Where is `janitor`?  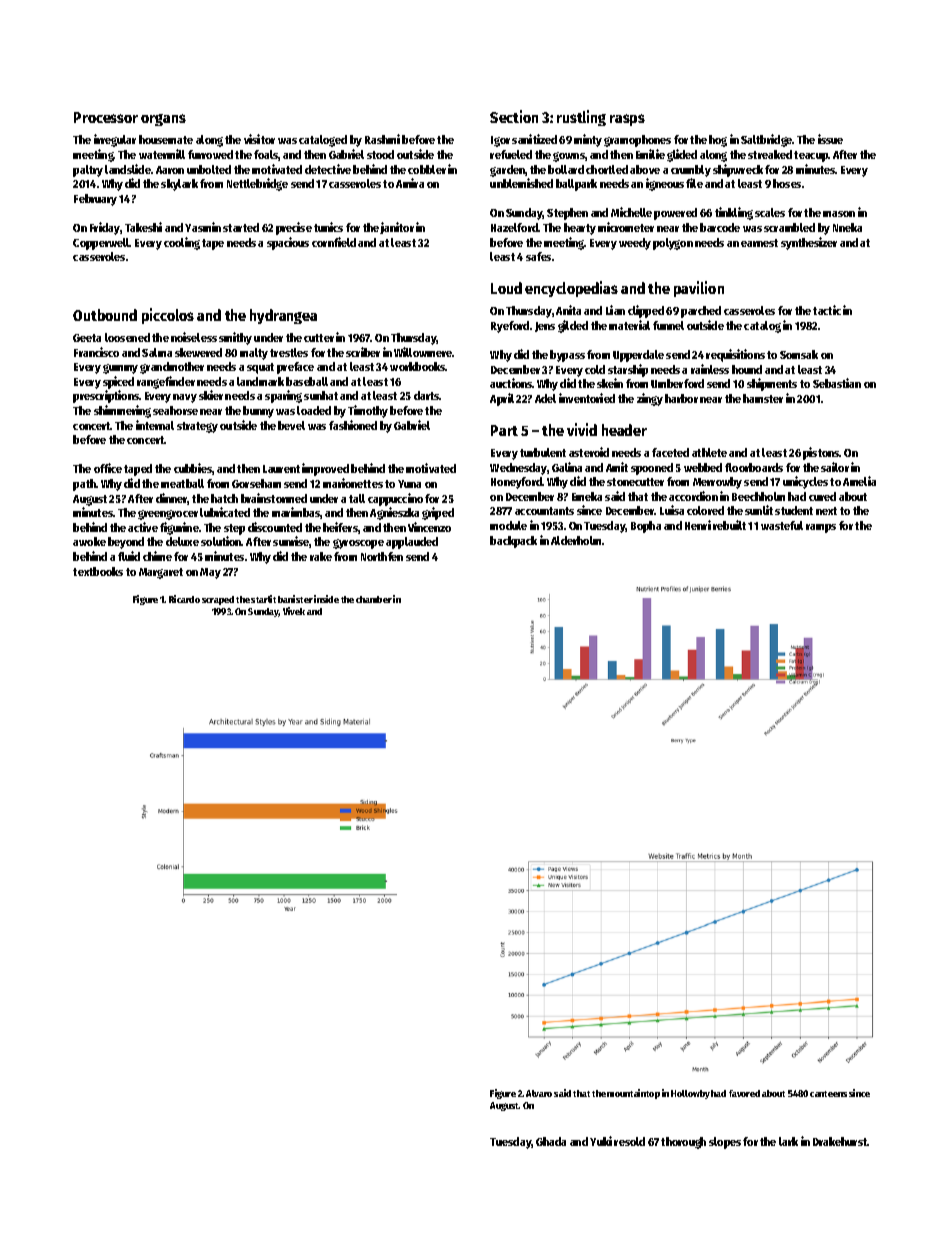
janitor is located at coordinates (397, 228).
